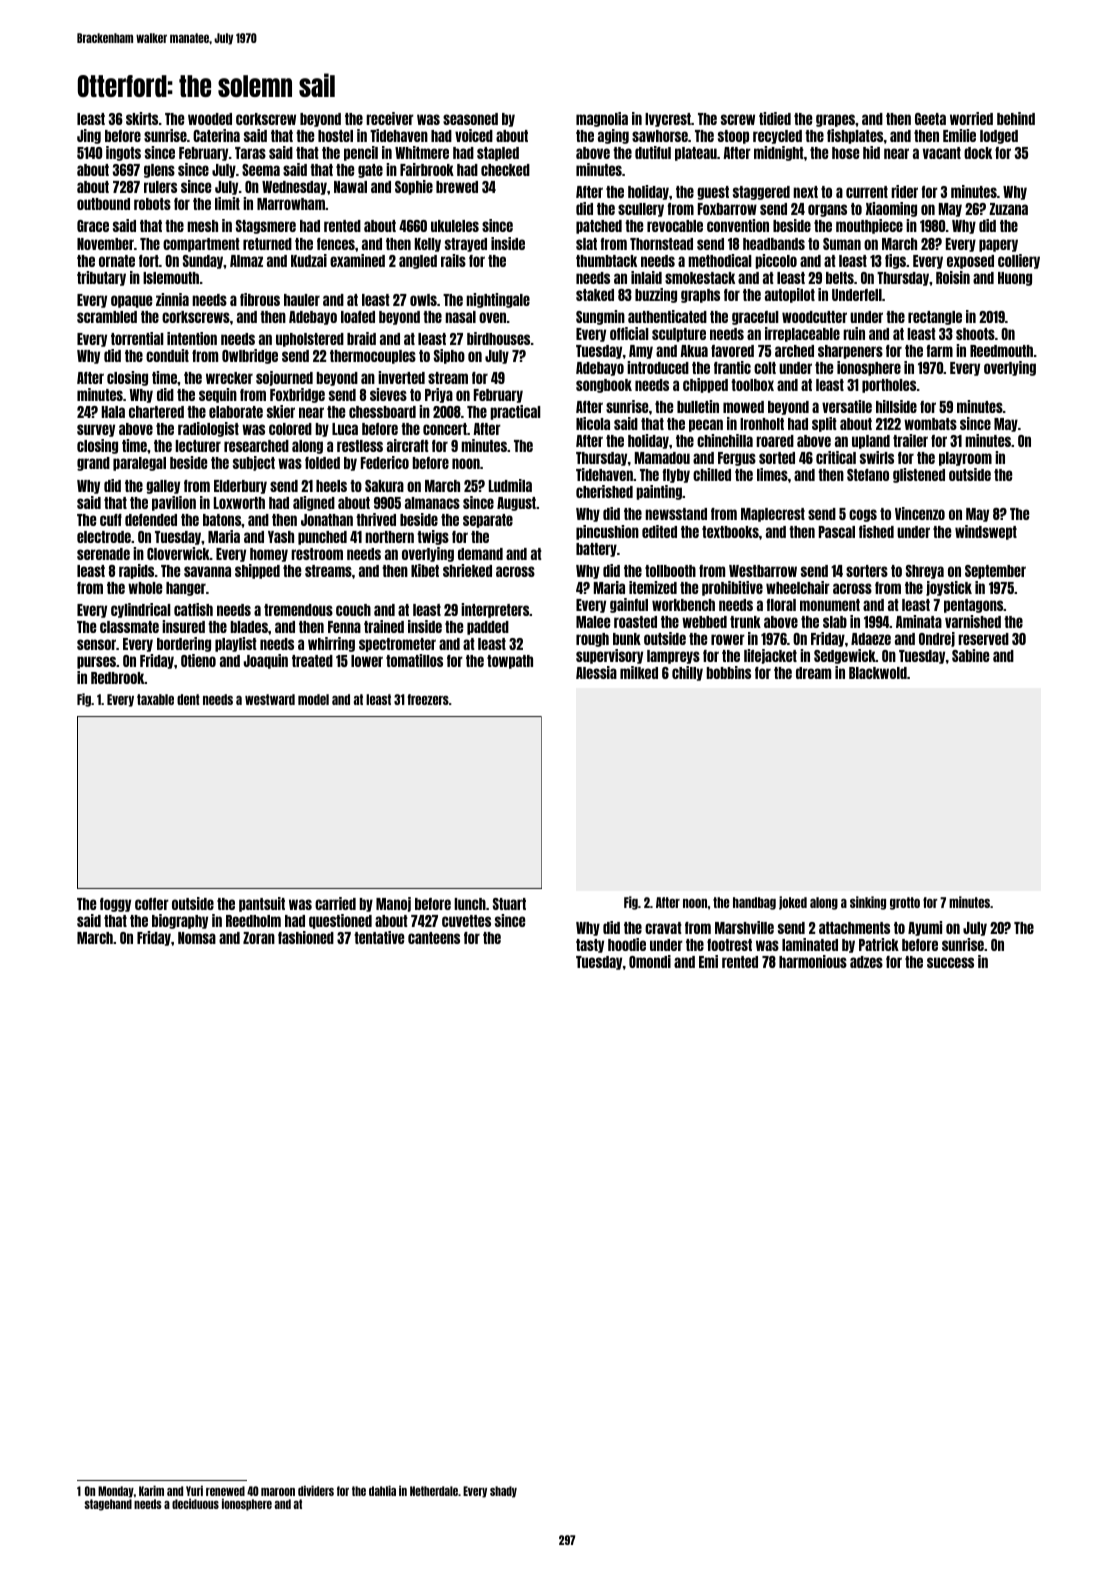 The width and height of the screenshot is (1118, 1581). I want to click on tasty, so click(590, 946).
